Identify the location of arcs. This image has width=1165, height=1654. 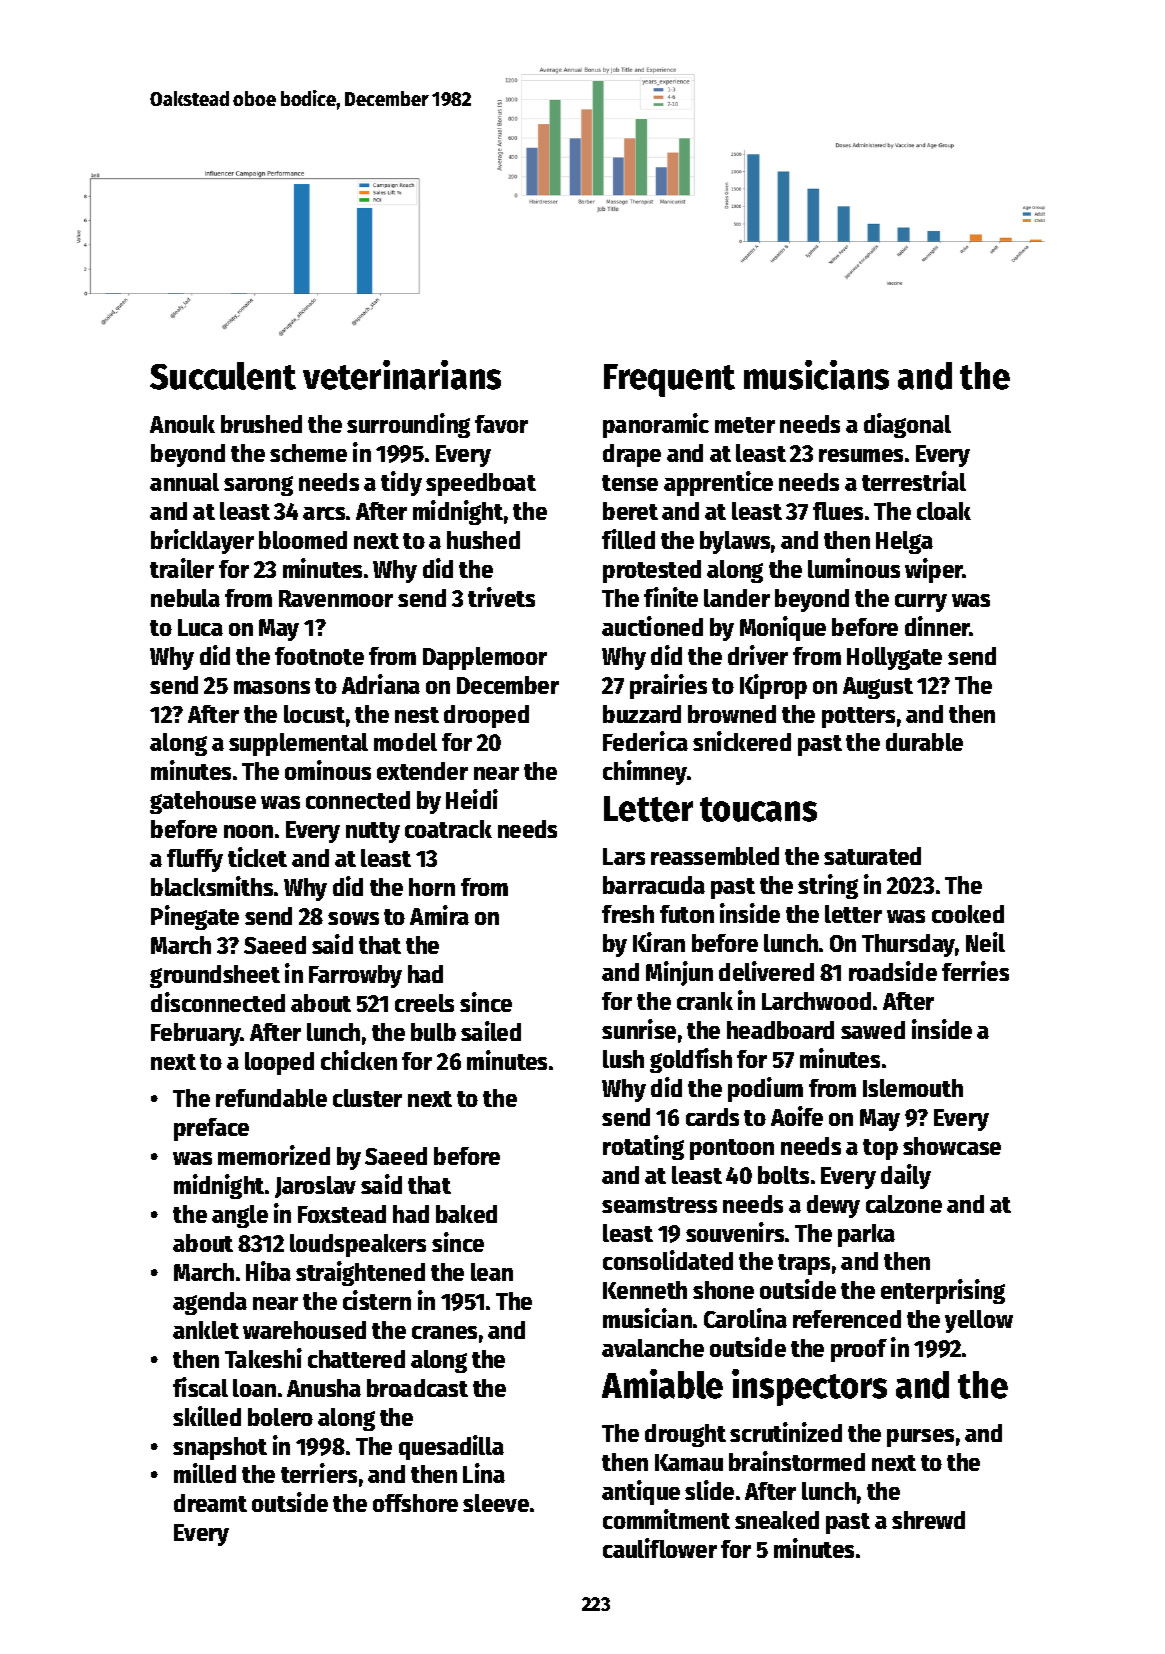
(324, 513).
